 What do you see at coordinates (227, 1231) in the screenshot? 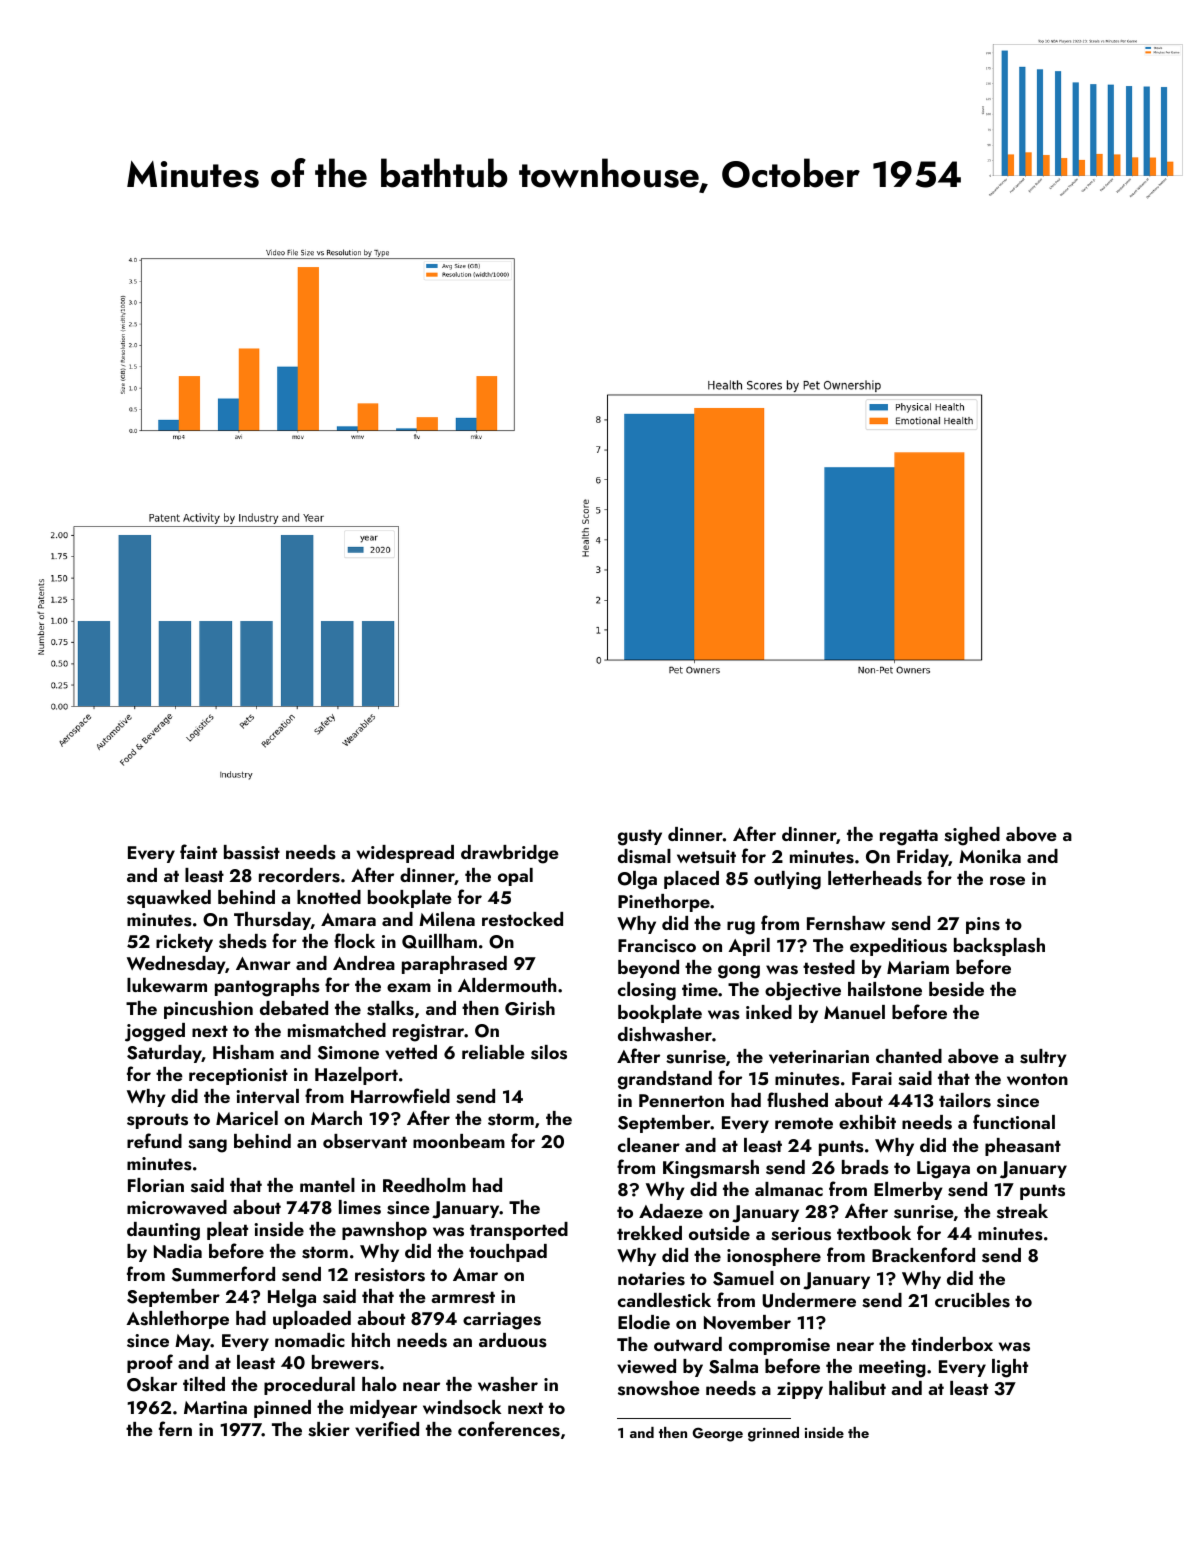
I see `pleat` at bounding box center [227, 1231].
